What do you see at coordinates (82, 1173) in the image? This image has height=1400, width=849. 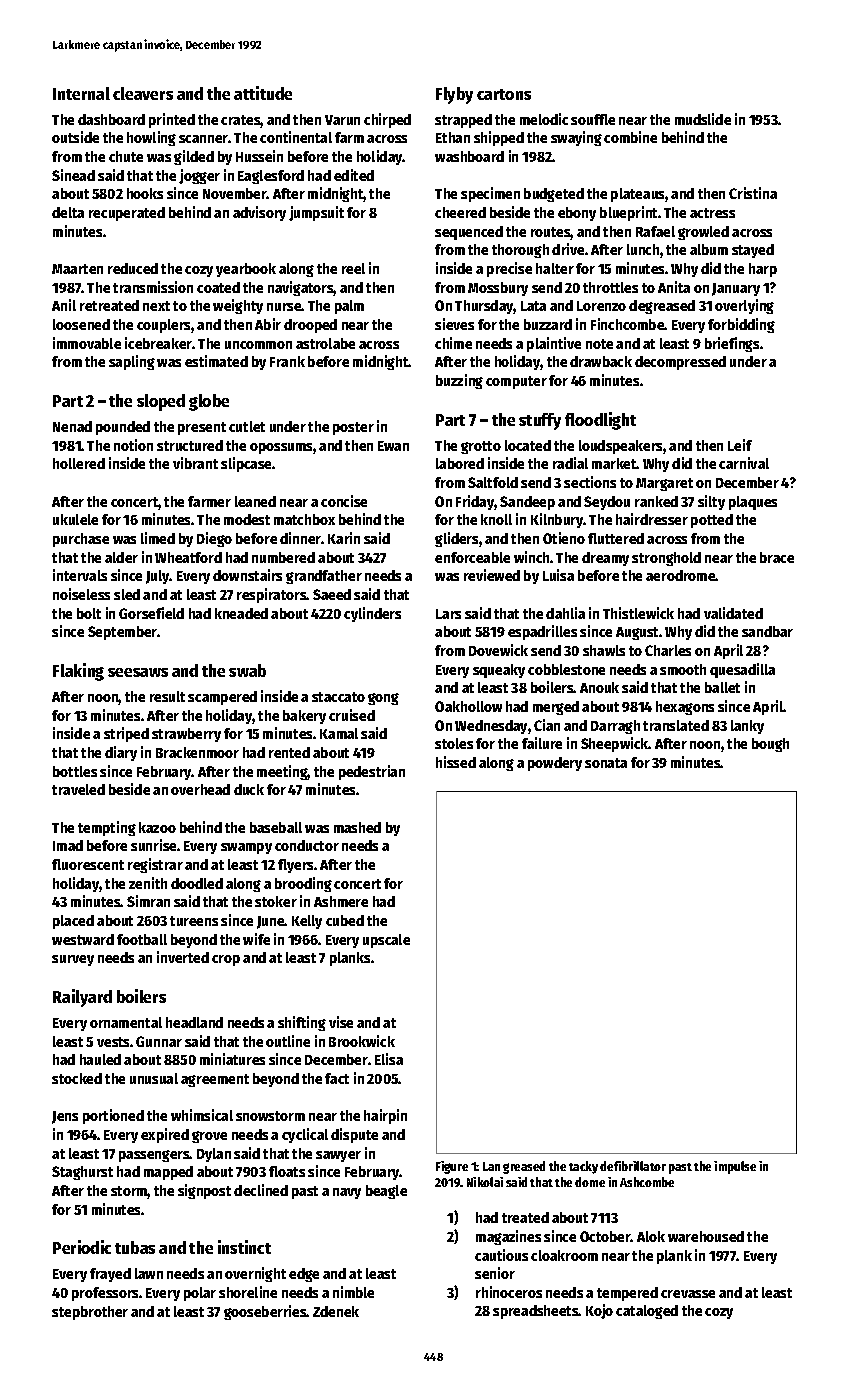 I see `Staghurst` at bounding box center [82, 1173].
